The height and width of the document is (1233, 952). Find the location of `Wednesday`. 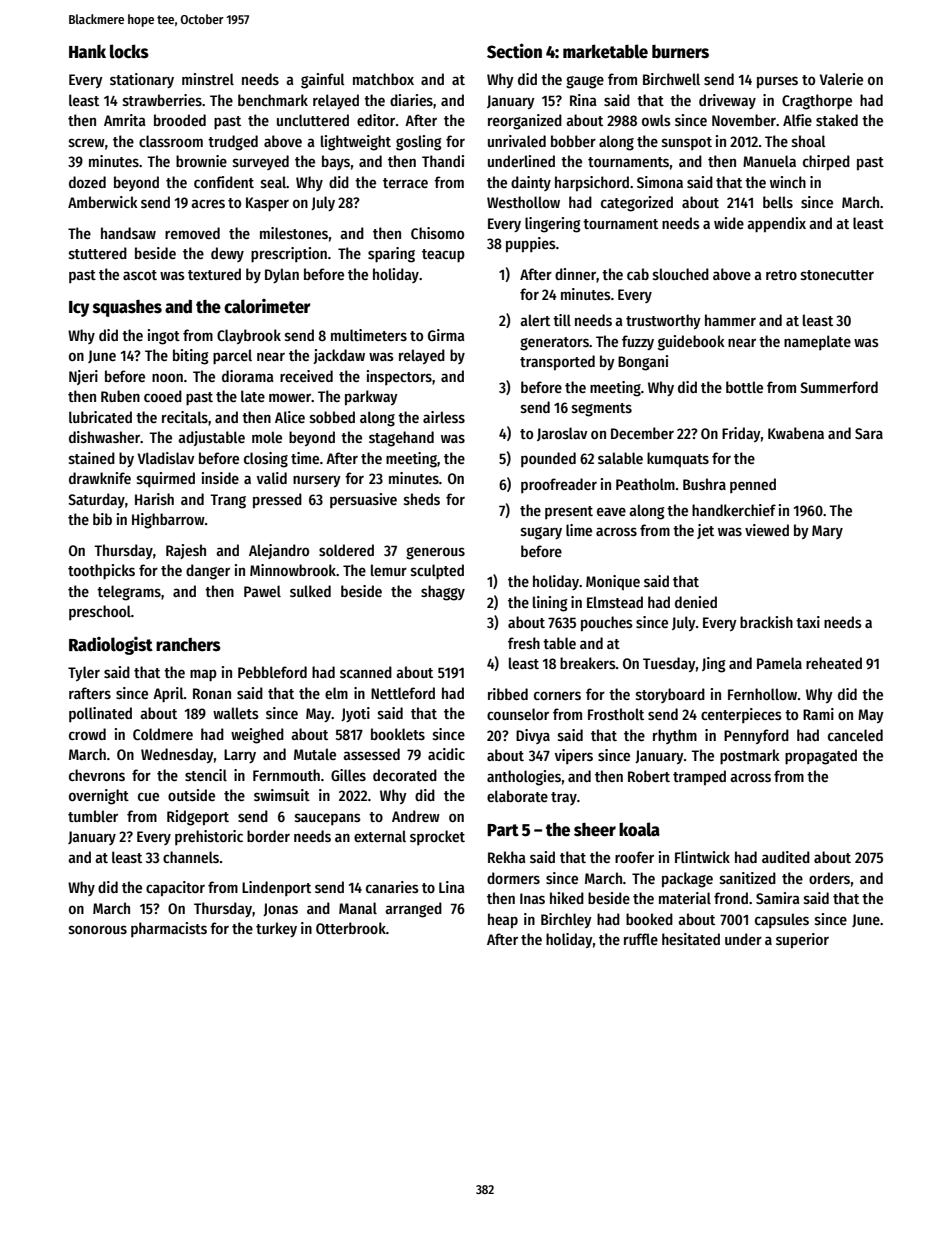

Wednesday is located at coordinates (177, 755).
